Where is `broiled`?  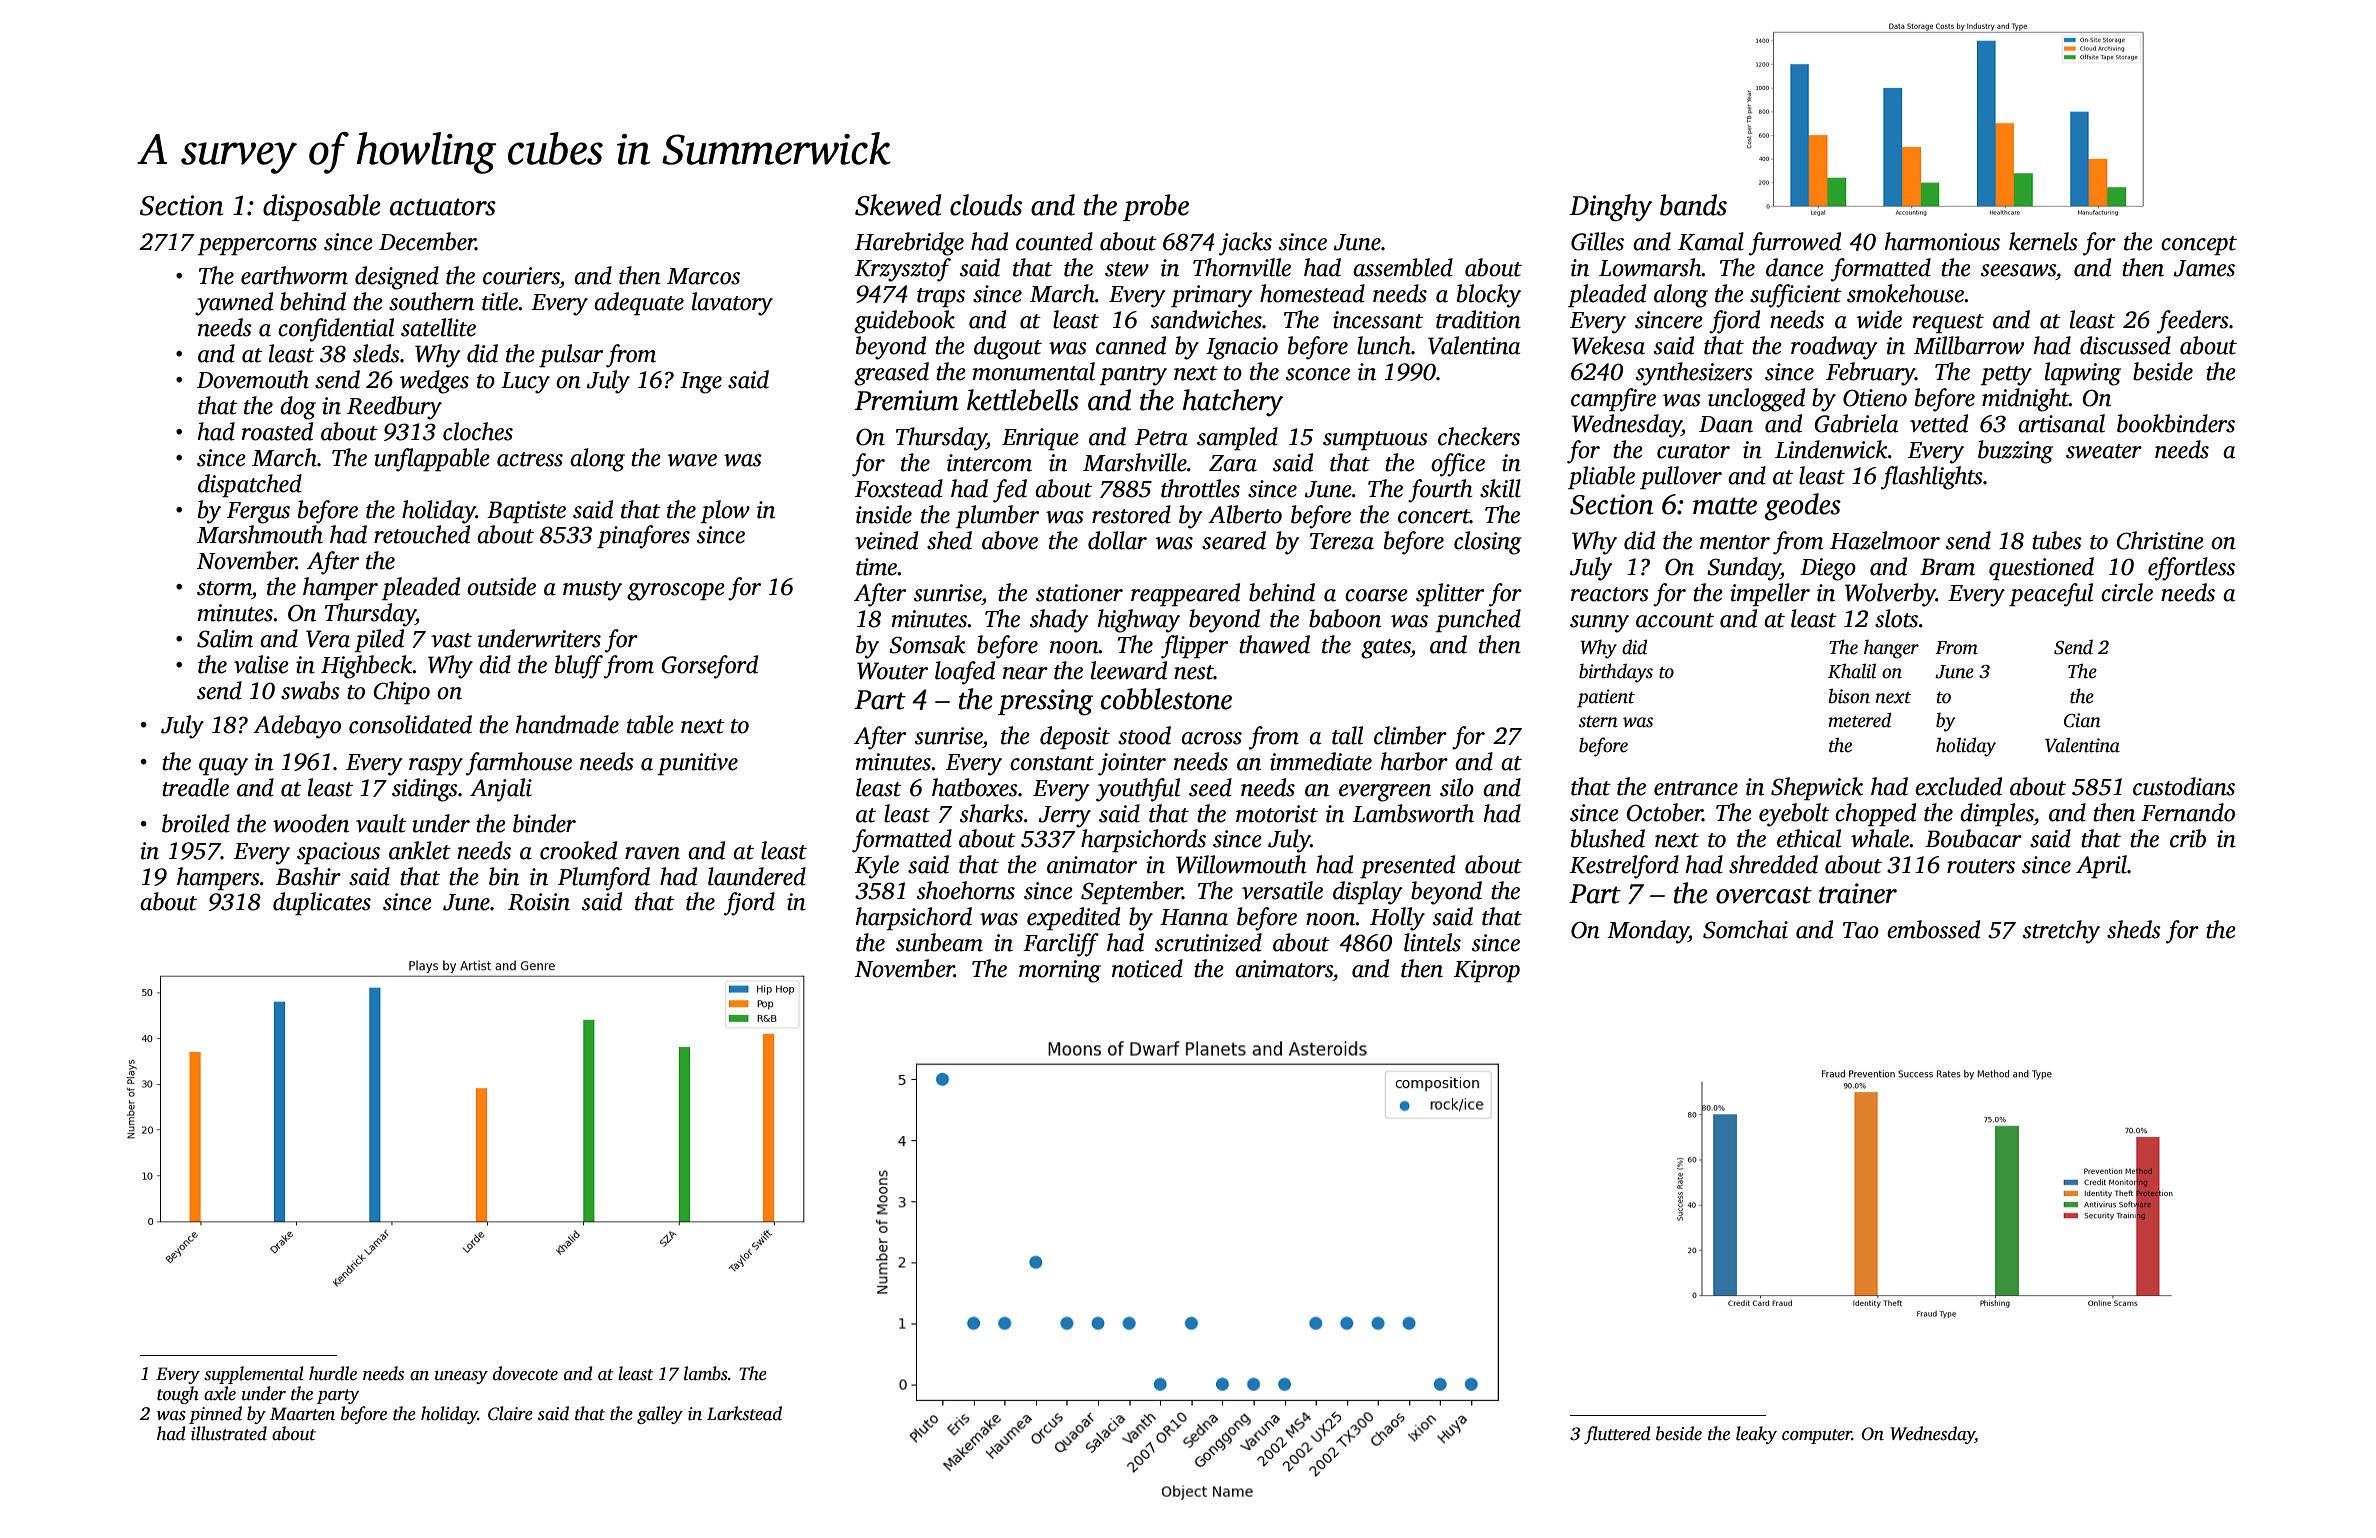 broiled is located at coordinates (196, 823).
